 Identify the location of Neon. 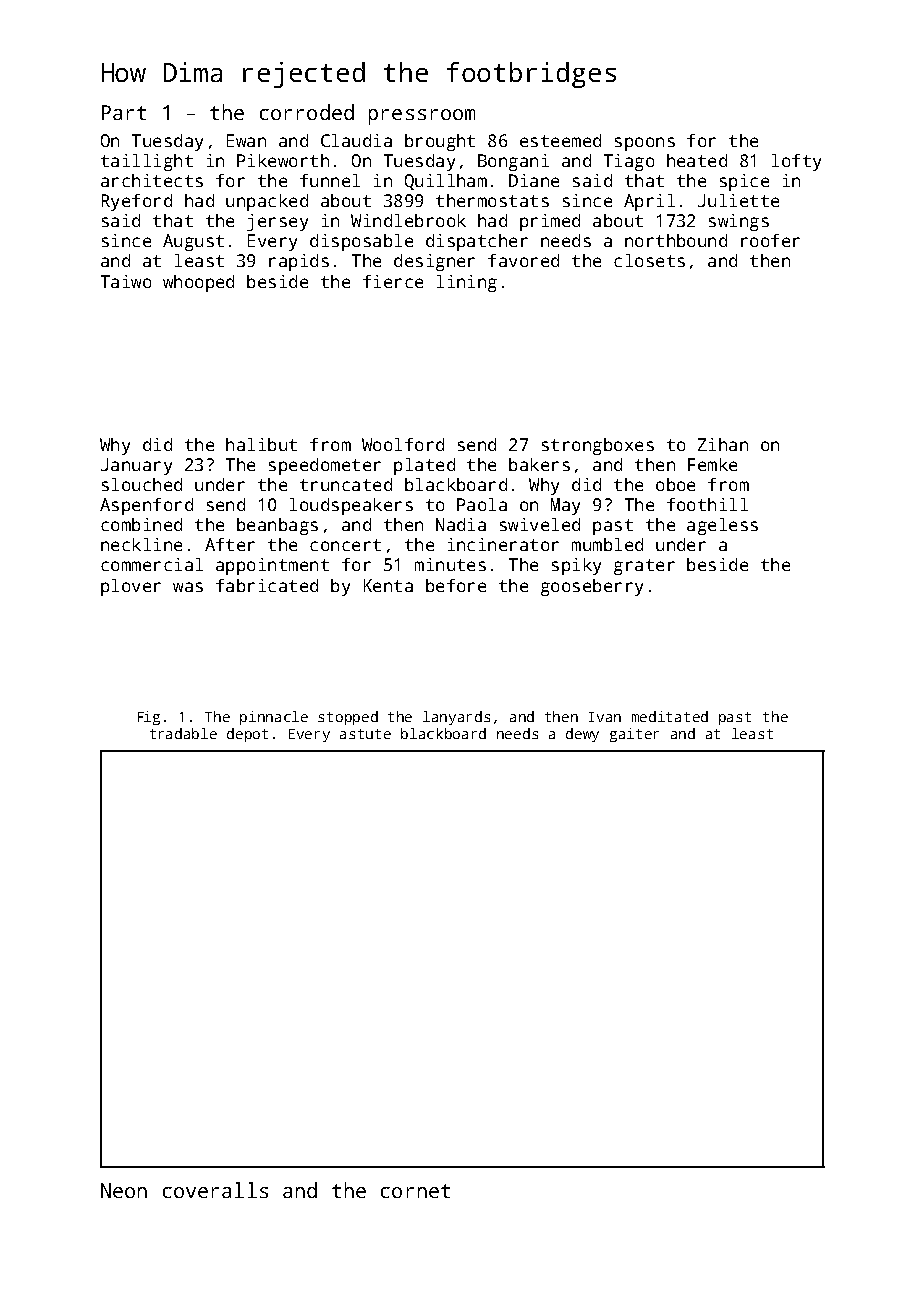
(124, 1190).
